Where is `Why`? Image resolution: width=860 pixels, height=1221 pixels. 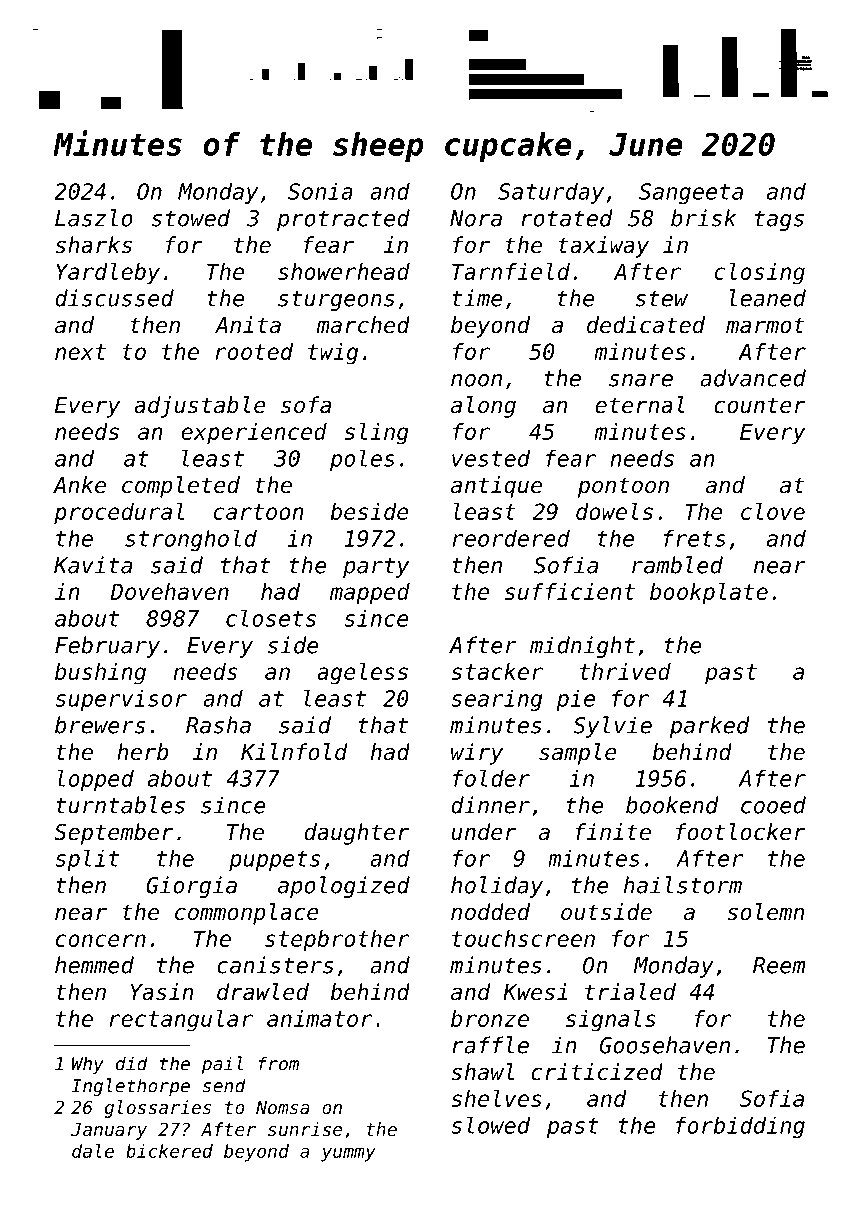
Why is located at coordinates (88, 1065).
